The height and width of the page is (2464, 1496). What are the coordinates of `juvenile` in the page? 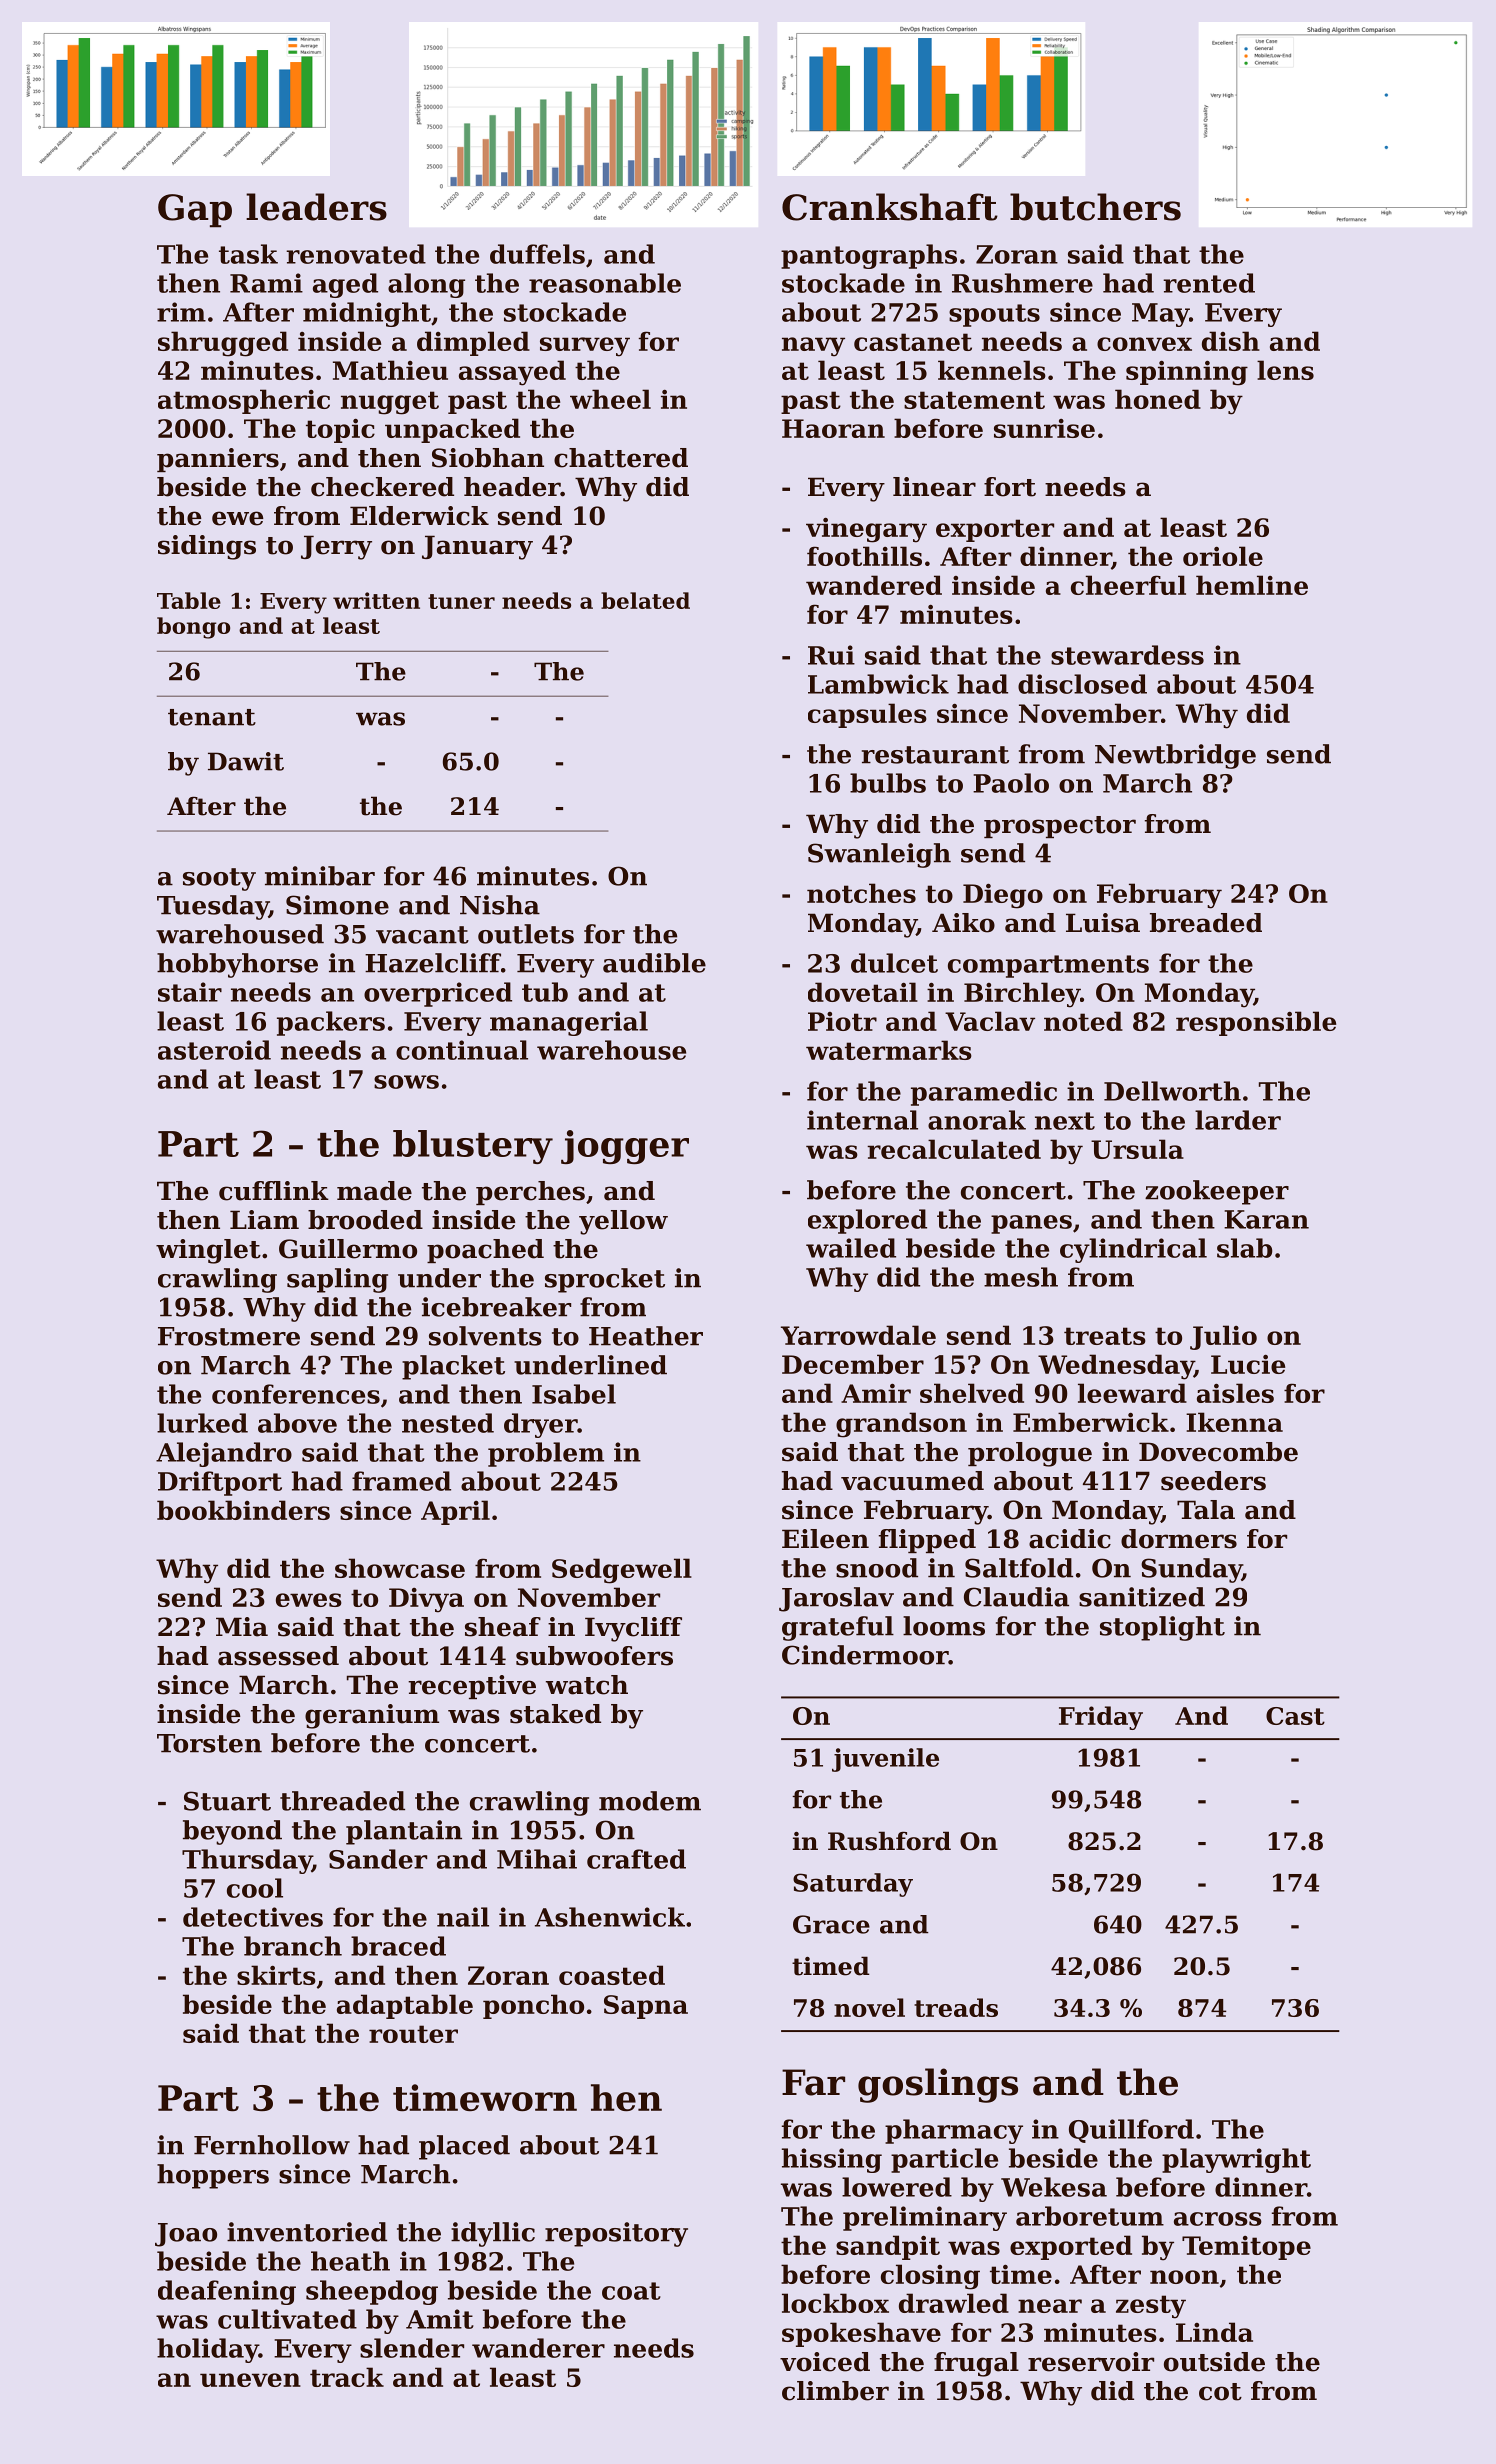 It's located at (885, 1760).
